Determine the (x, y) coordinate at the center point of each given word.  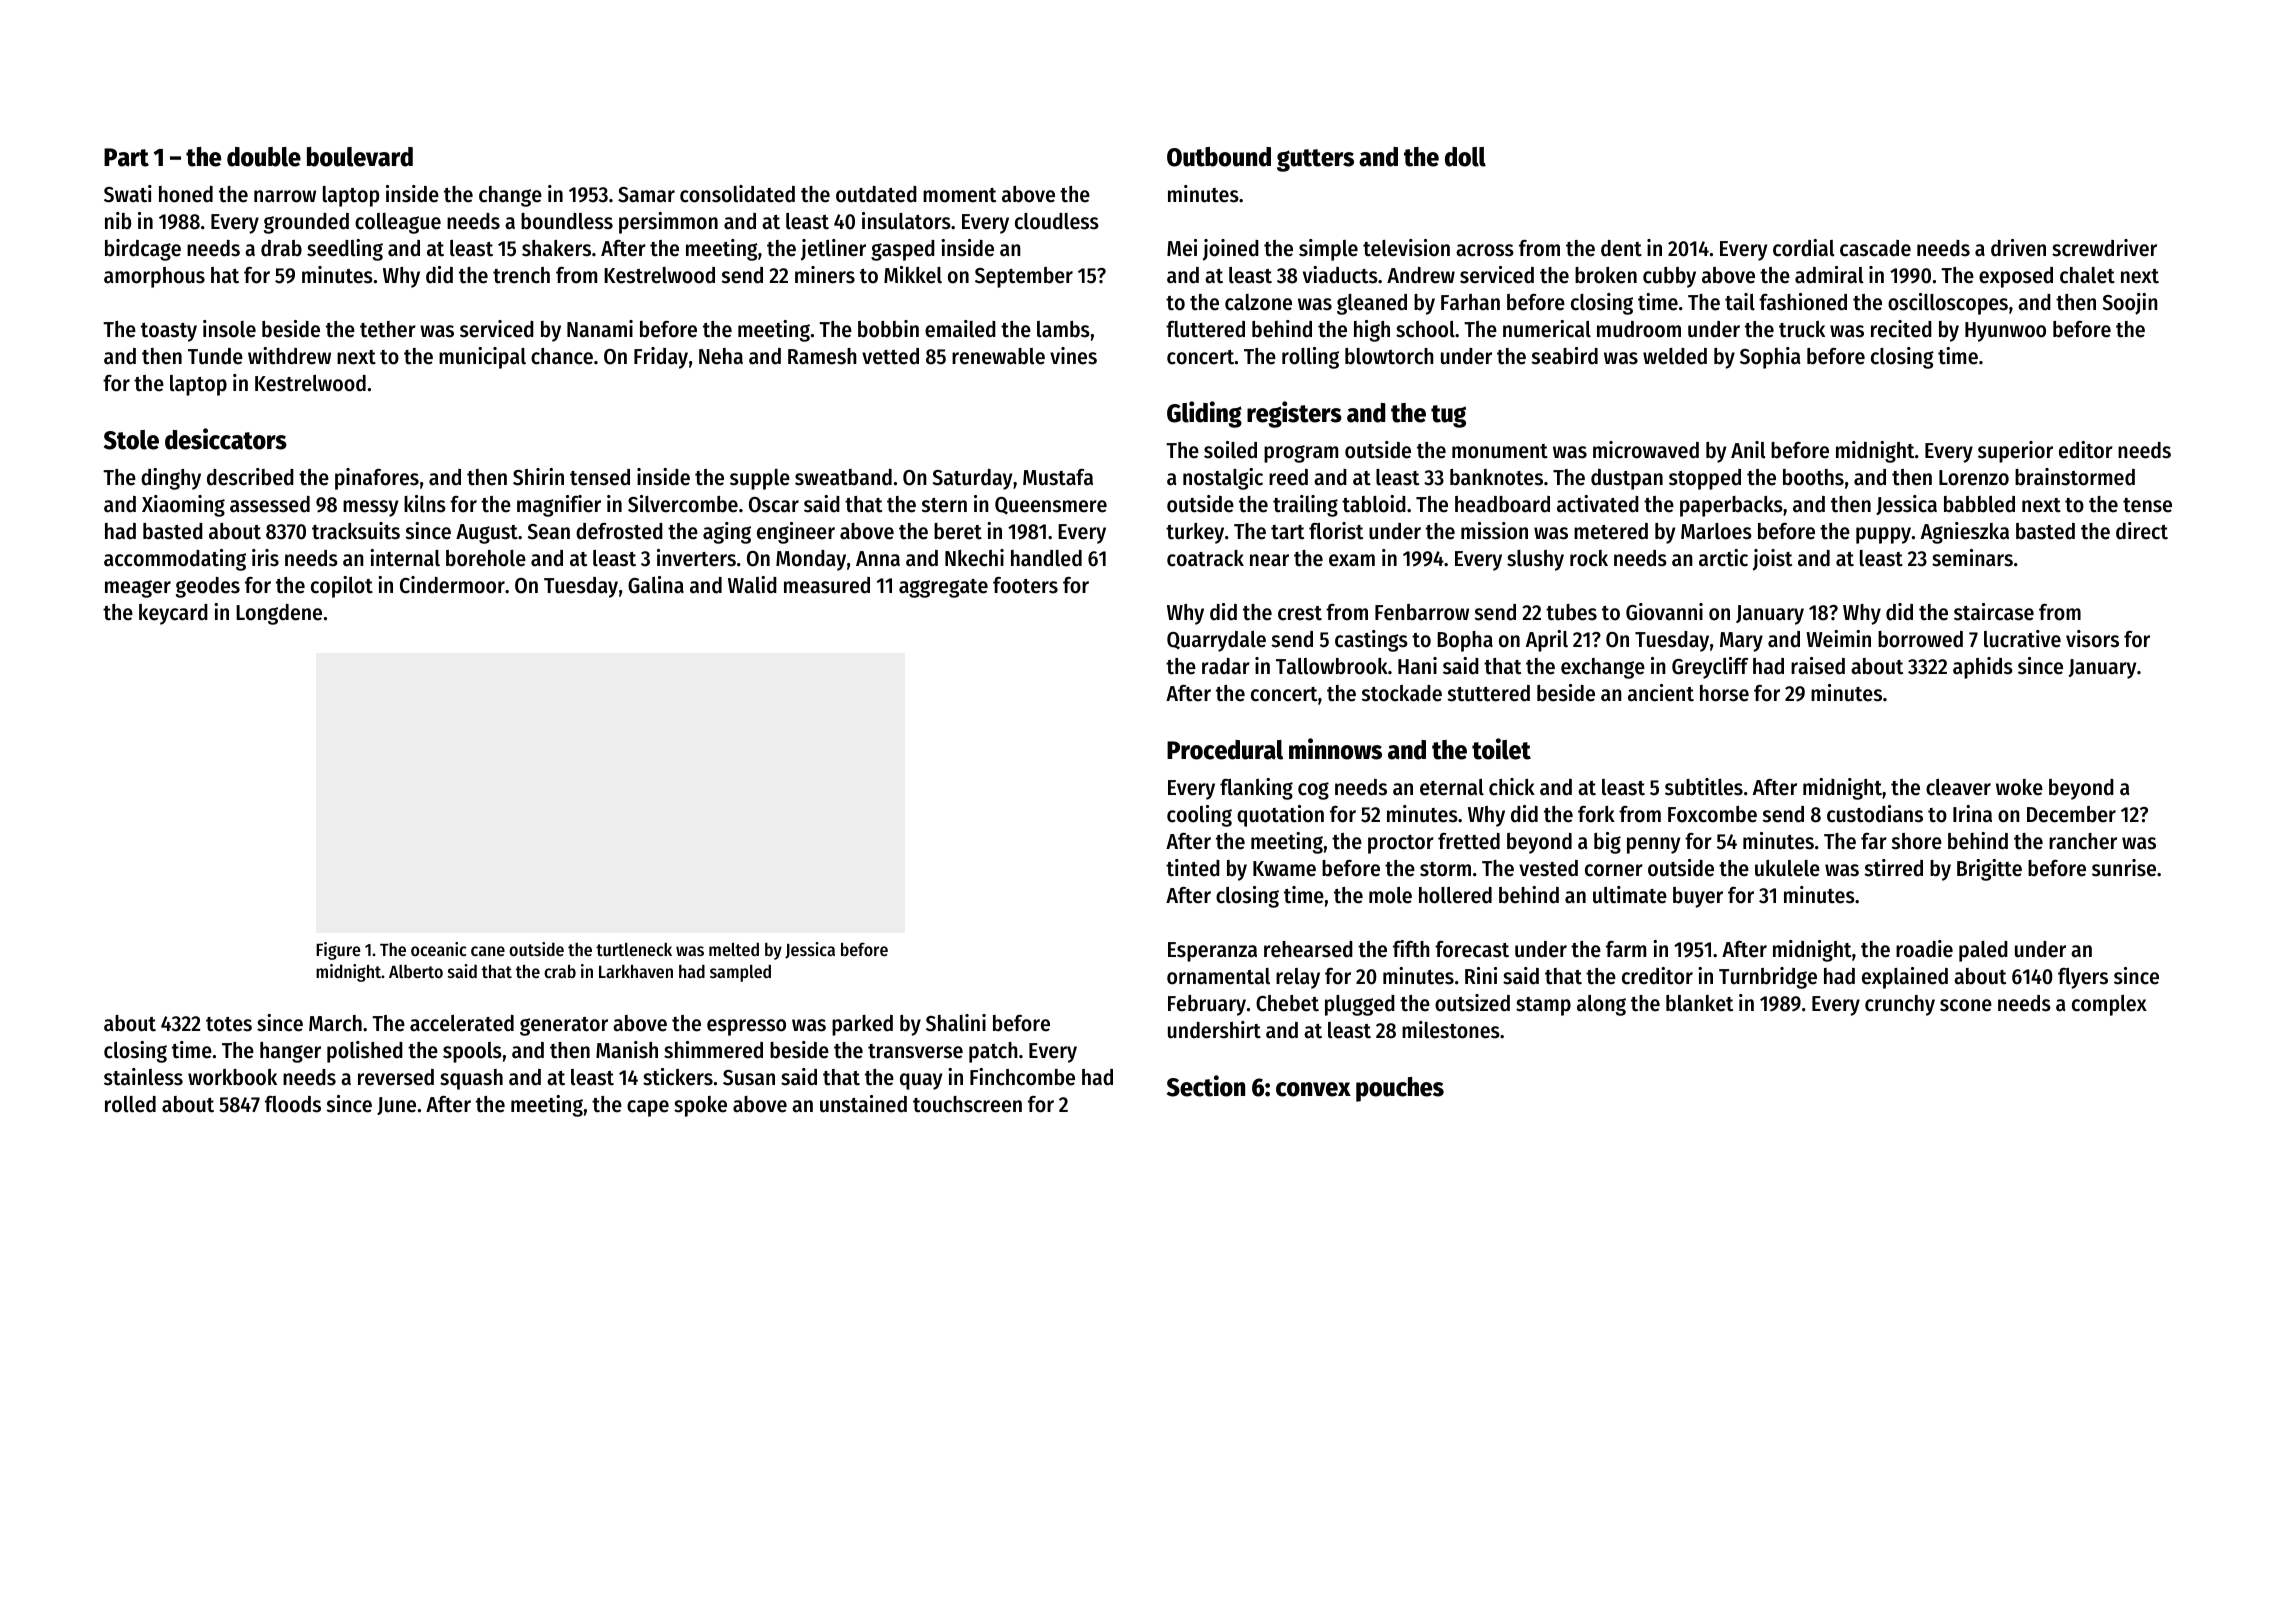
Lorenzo (1974, 478)
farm (1626, 949)
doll (1465, 157)
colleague (398, 223)
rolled (130, 1104)
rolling (1310, 358)
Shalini (956, 1023)
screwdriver (2104, 248)
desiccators (226, 439)
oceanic (438, 949)
